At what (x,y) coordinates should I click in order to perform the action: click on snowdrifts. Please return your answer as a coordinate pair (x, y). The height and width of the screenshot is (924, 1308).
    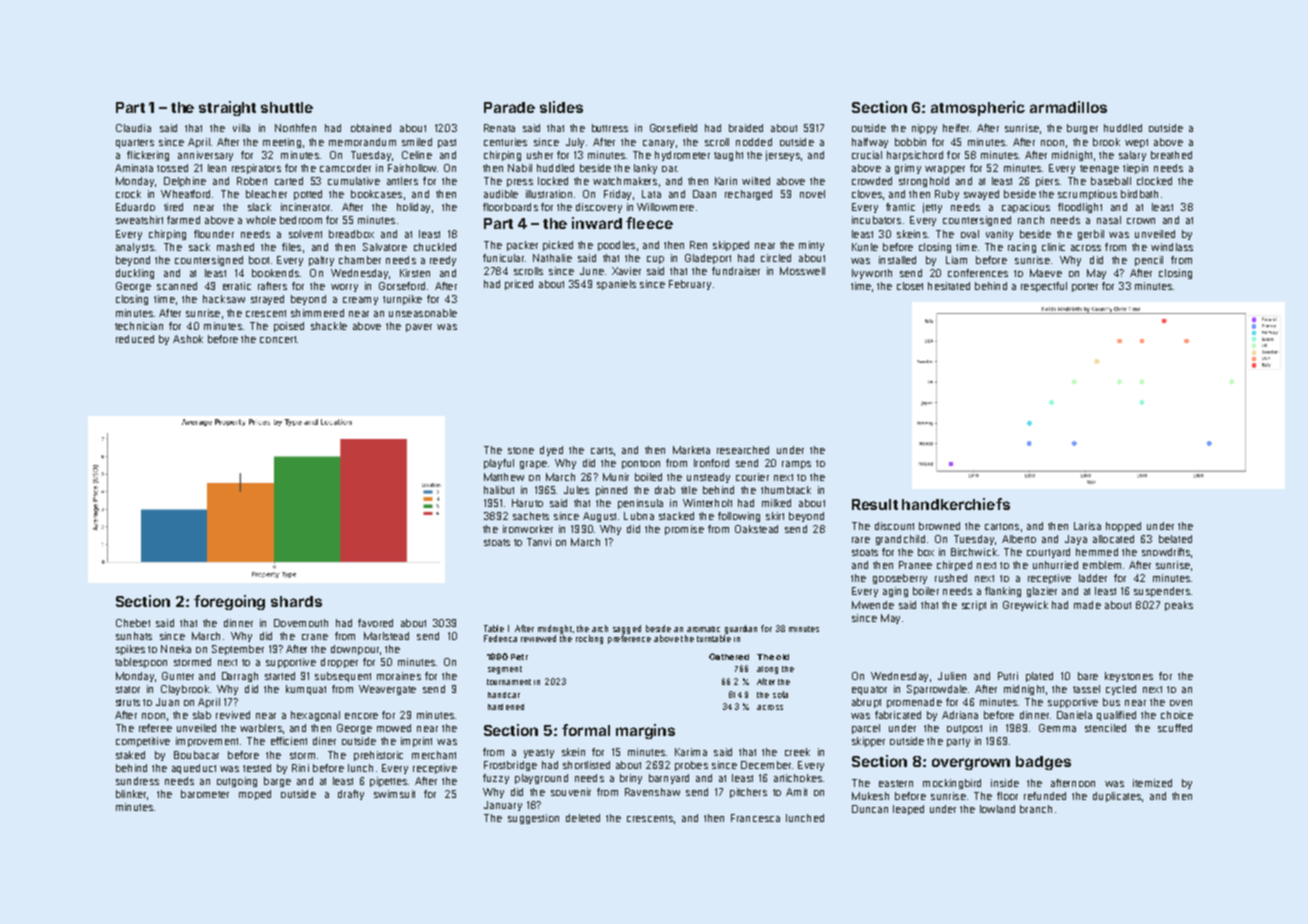
    Looking at the image, I should click on (1166, 552).
